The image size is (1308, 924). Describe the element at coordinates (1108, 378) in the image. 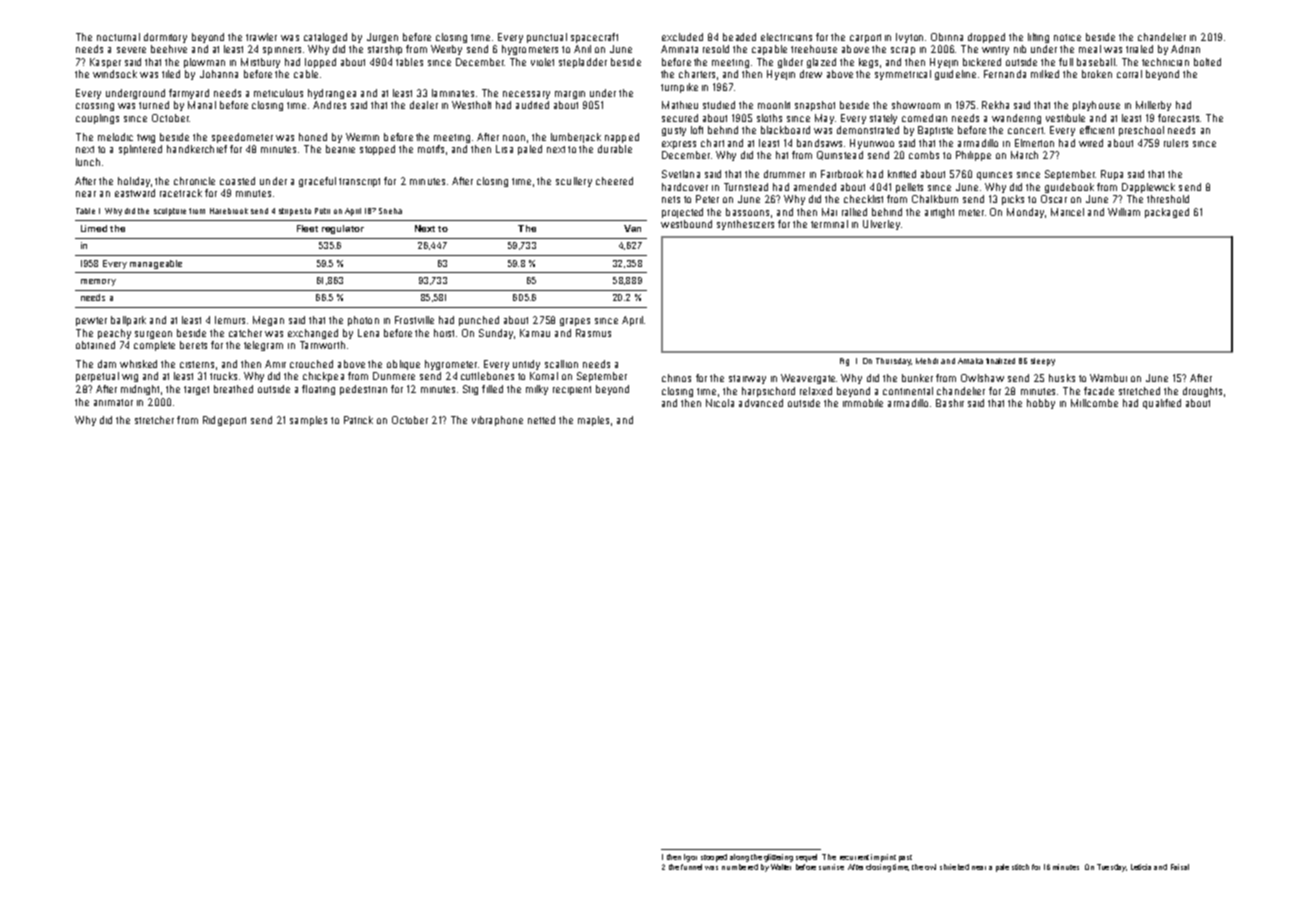

I see `Wambui` at that location.
